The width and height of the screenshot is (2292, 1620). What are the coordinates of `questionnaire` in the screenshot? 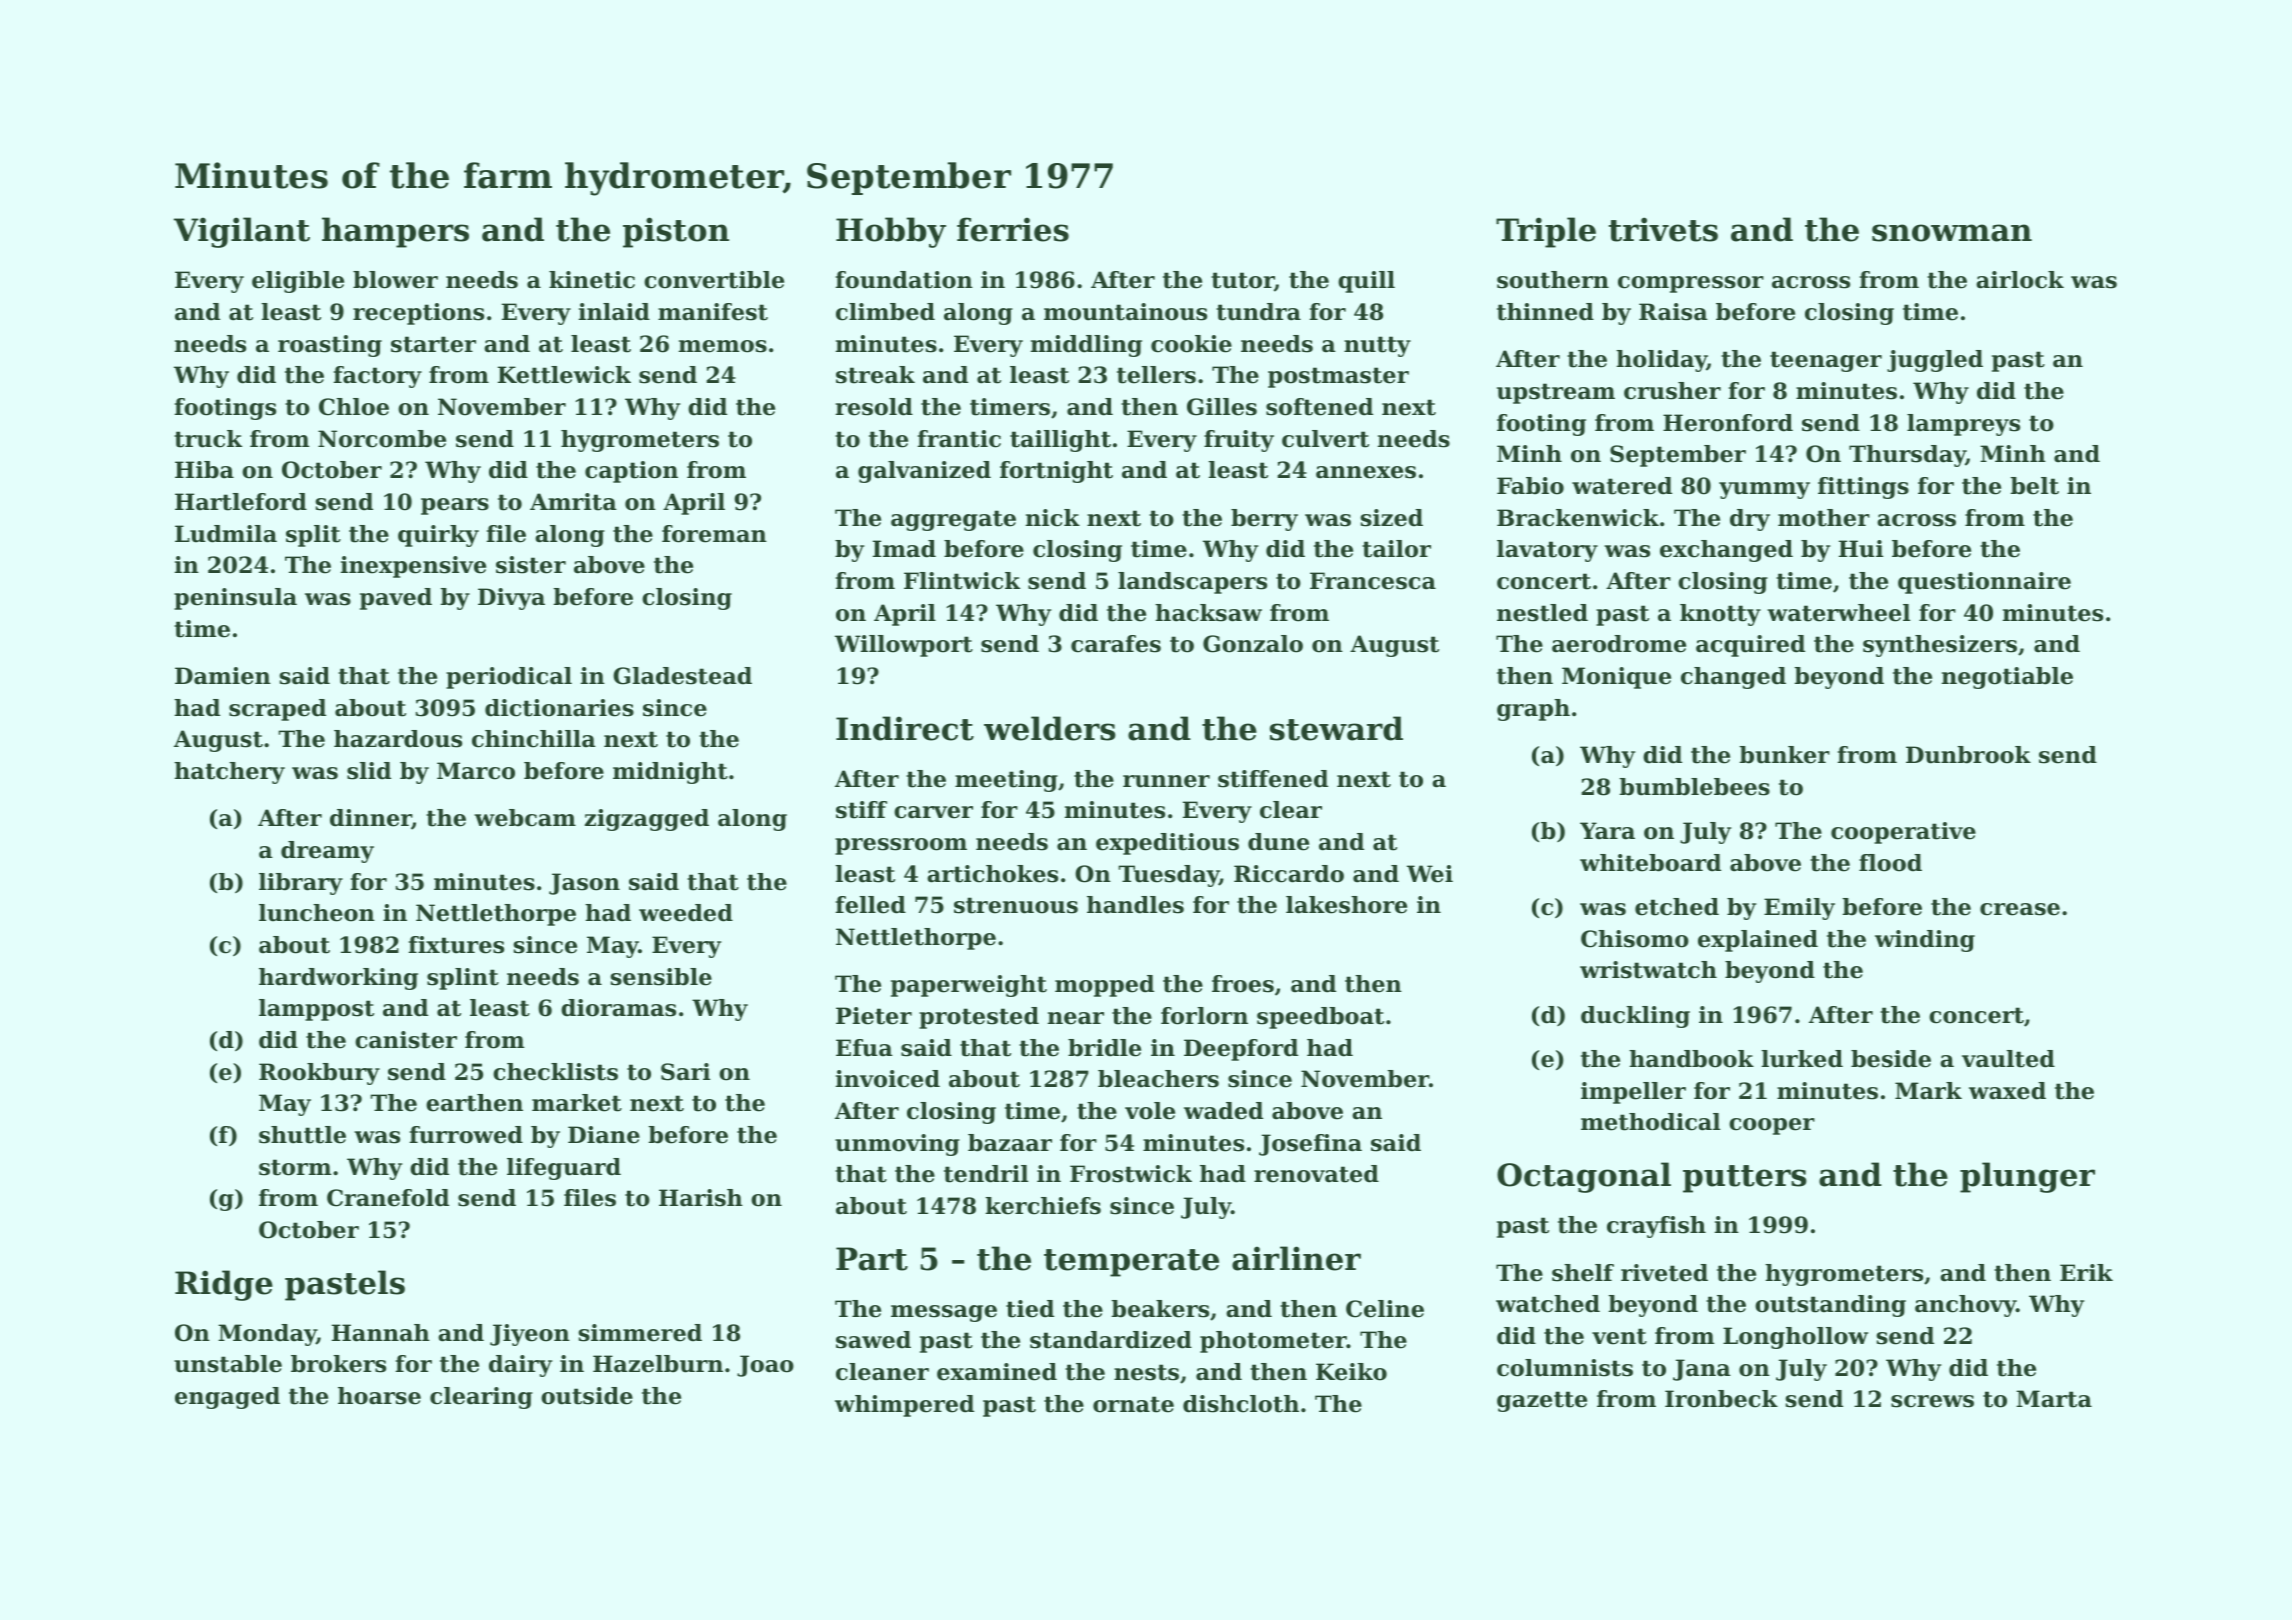 It's located at (1984, 583).
